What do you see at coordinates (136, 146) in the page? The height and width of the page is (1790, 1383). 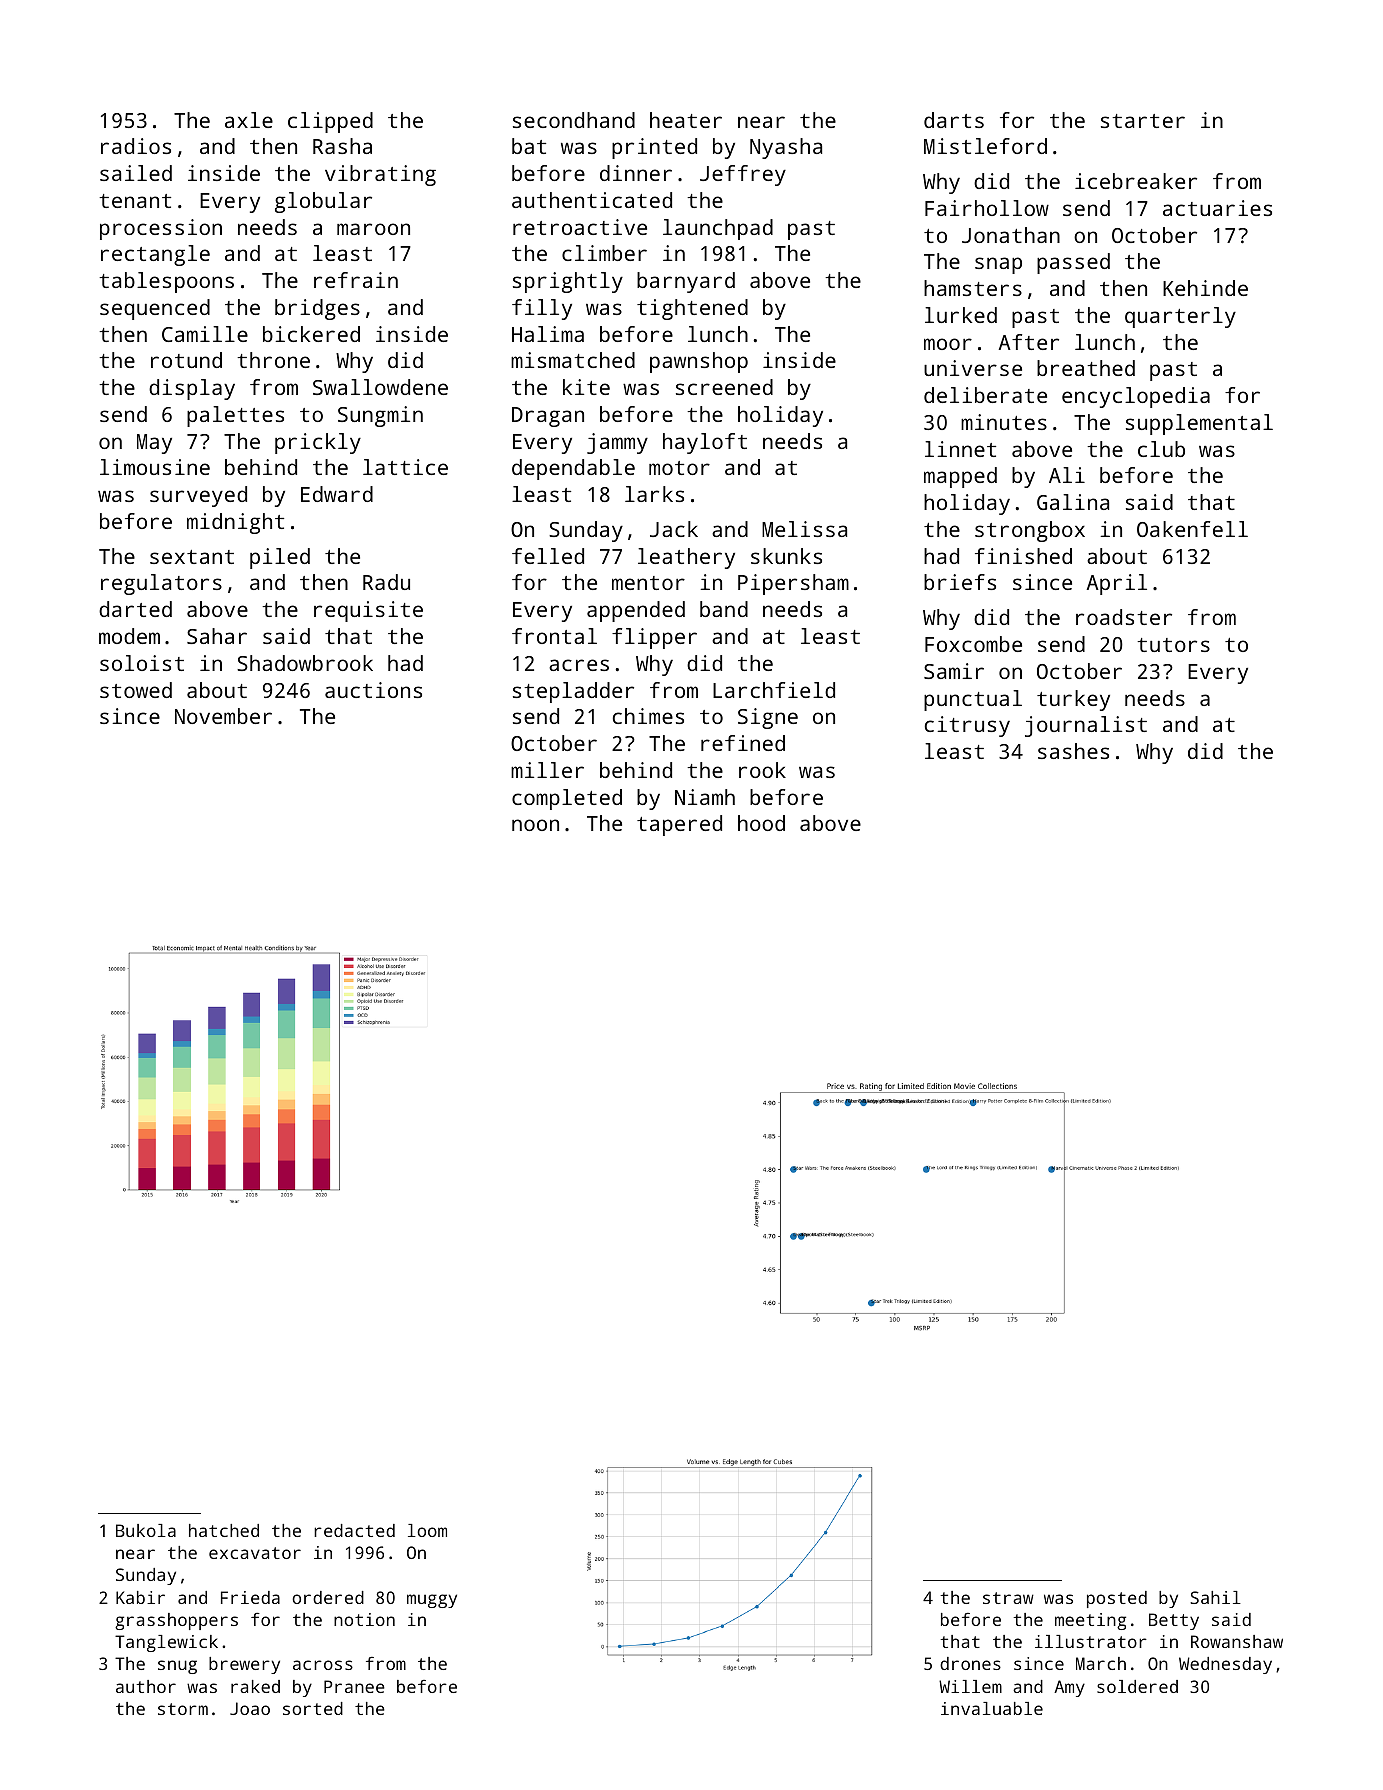 I see `radios` at bounding box center [136, 146].
